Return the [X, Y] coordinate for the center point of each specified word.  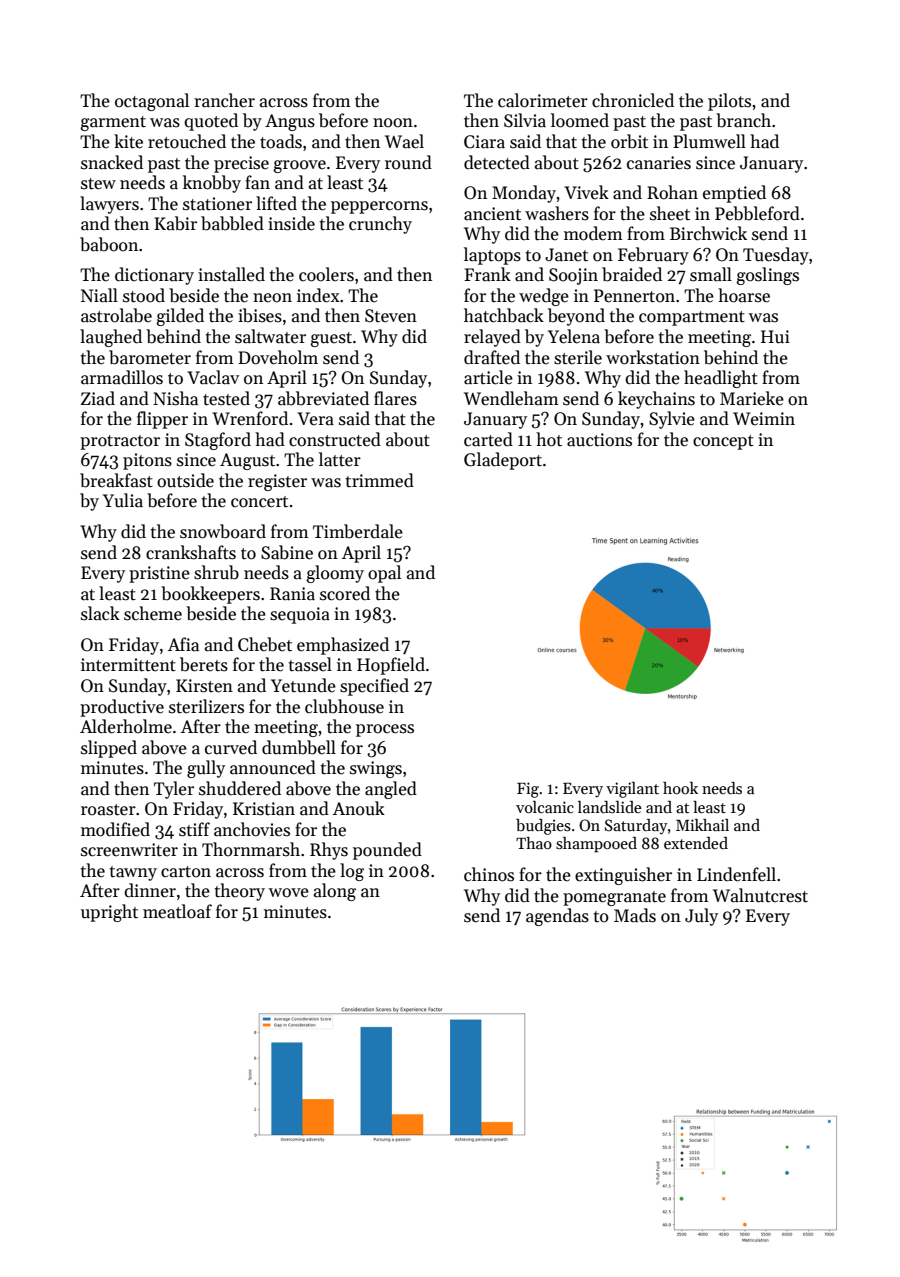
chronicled [633, 100]
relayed [492, 338]
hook [680, 788]
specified [374, 687]
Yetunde [303, 685]
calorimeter [543, 100]
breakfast [116, 480]
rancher [224, 100]
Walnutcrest [760, 895]
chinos [489, 874]
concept [723, 442]
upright [109, 913]
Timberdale [358, 531]
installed [231, 274]
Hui [775, 337]
